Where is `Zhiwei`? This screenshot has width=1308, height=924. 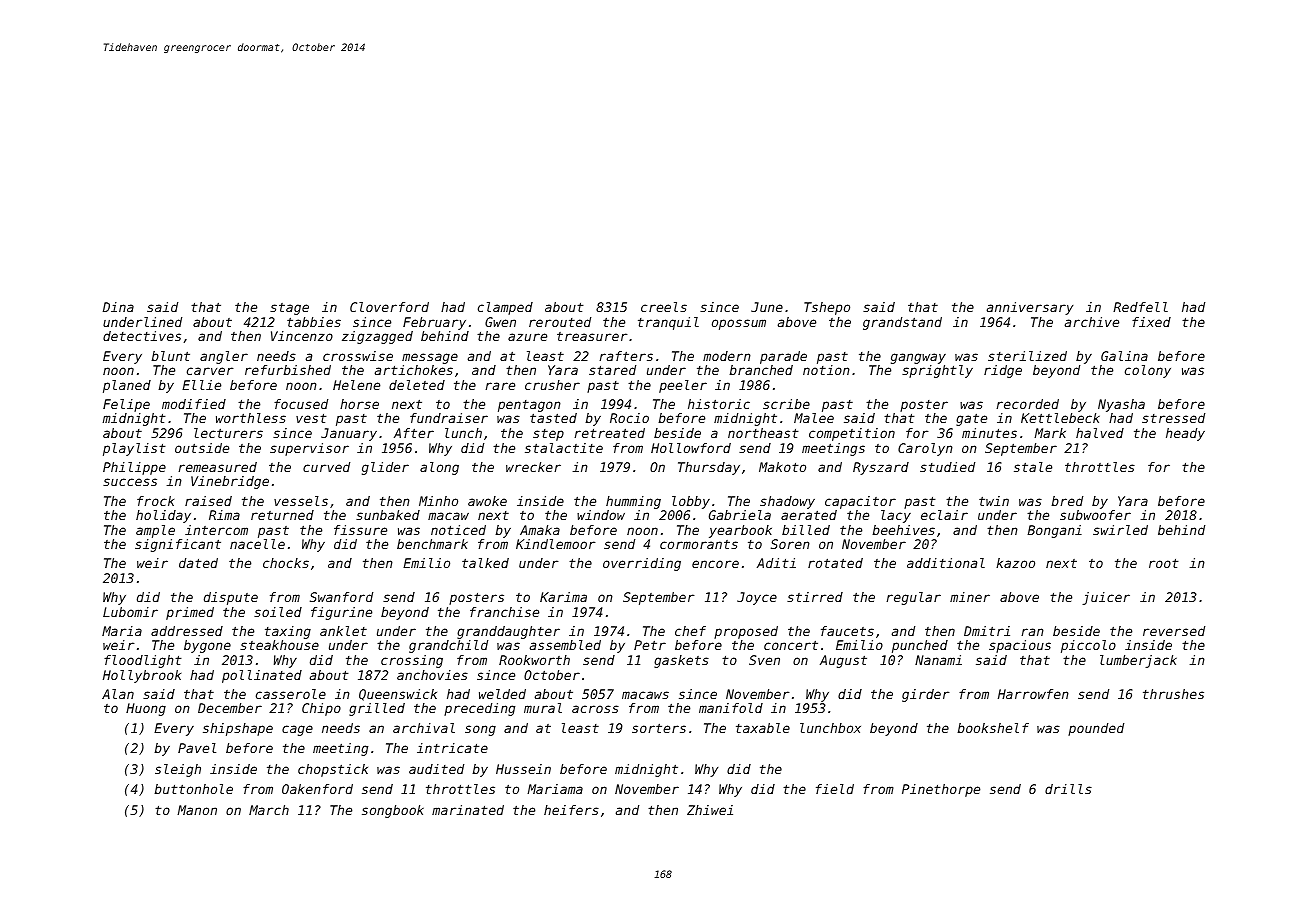 Zhiwei is located at coordinates (710, 810).
